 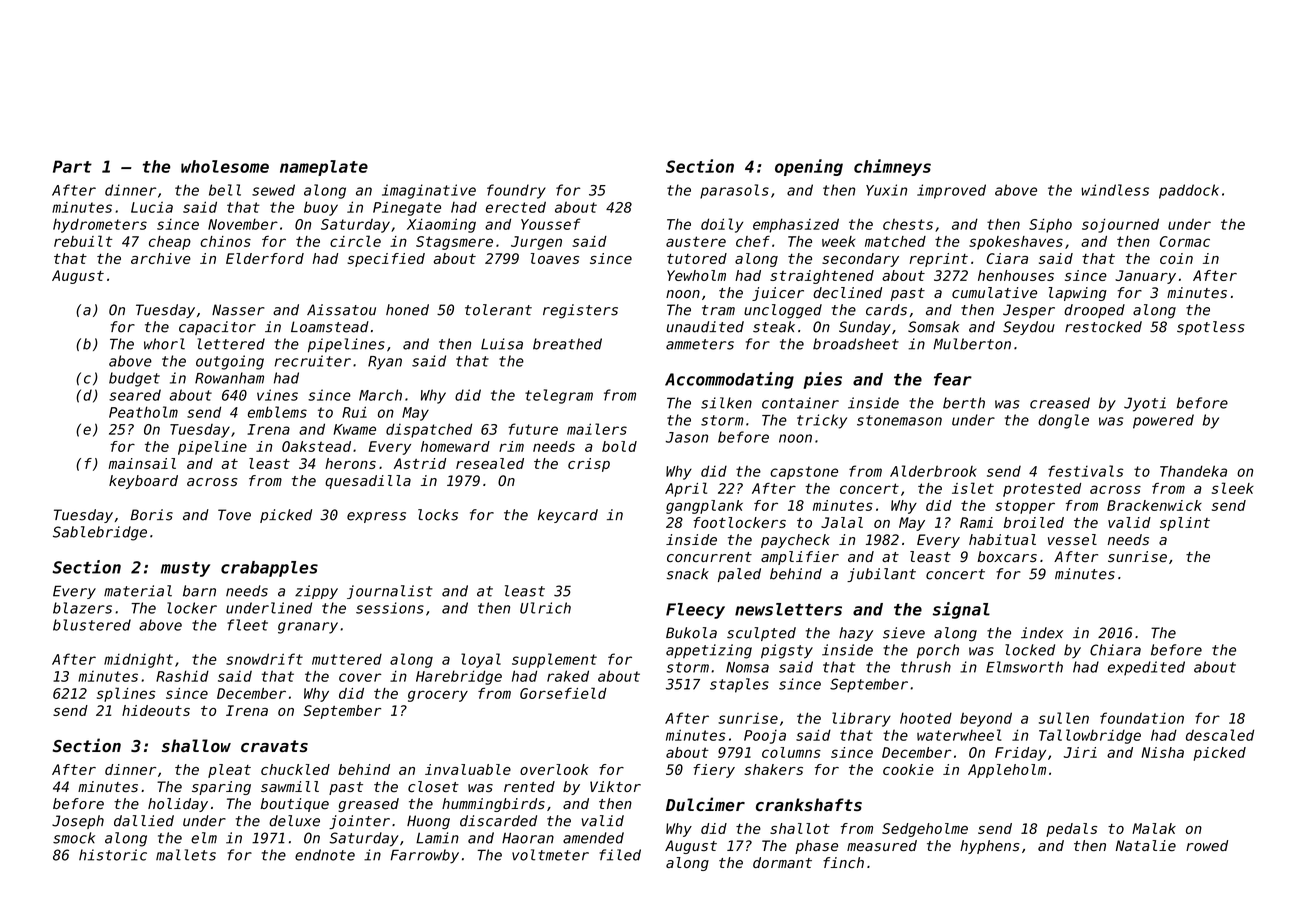 I want to click on spotless, so click(x=1211, y=328).
